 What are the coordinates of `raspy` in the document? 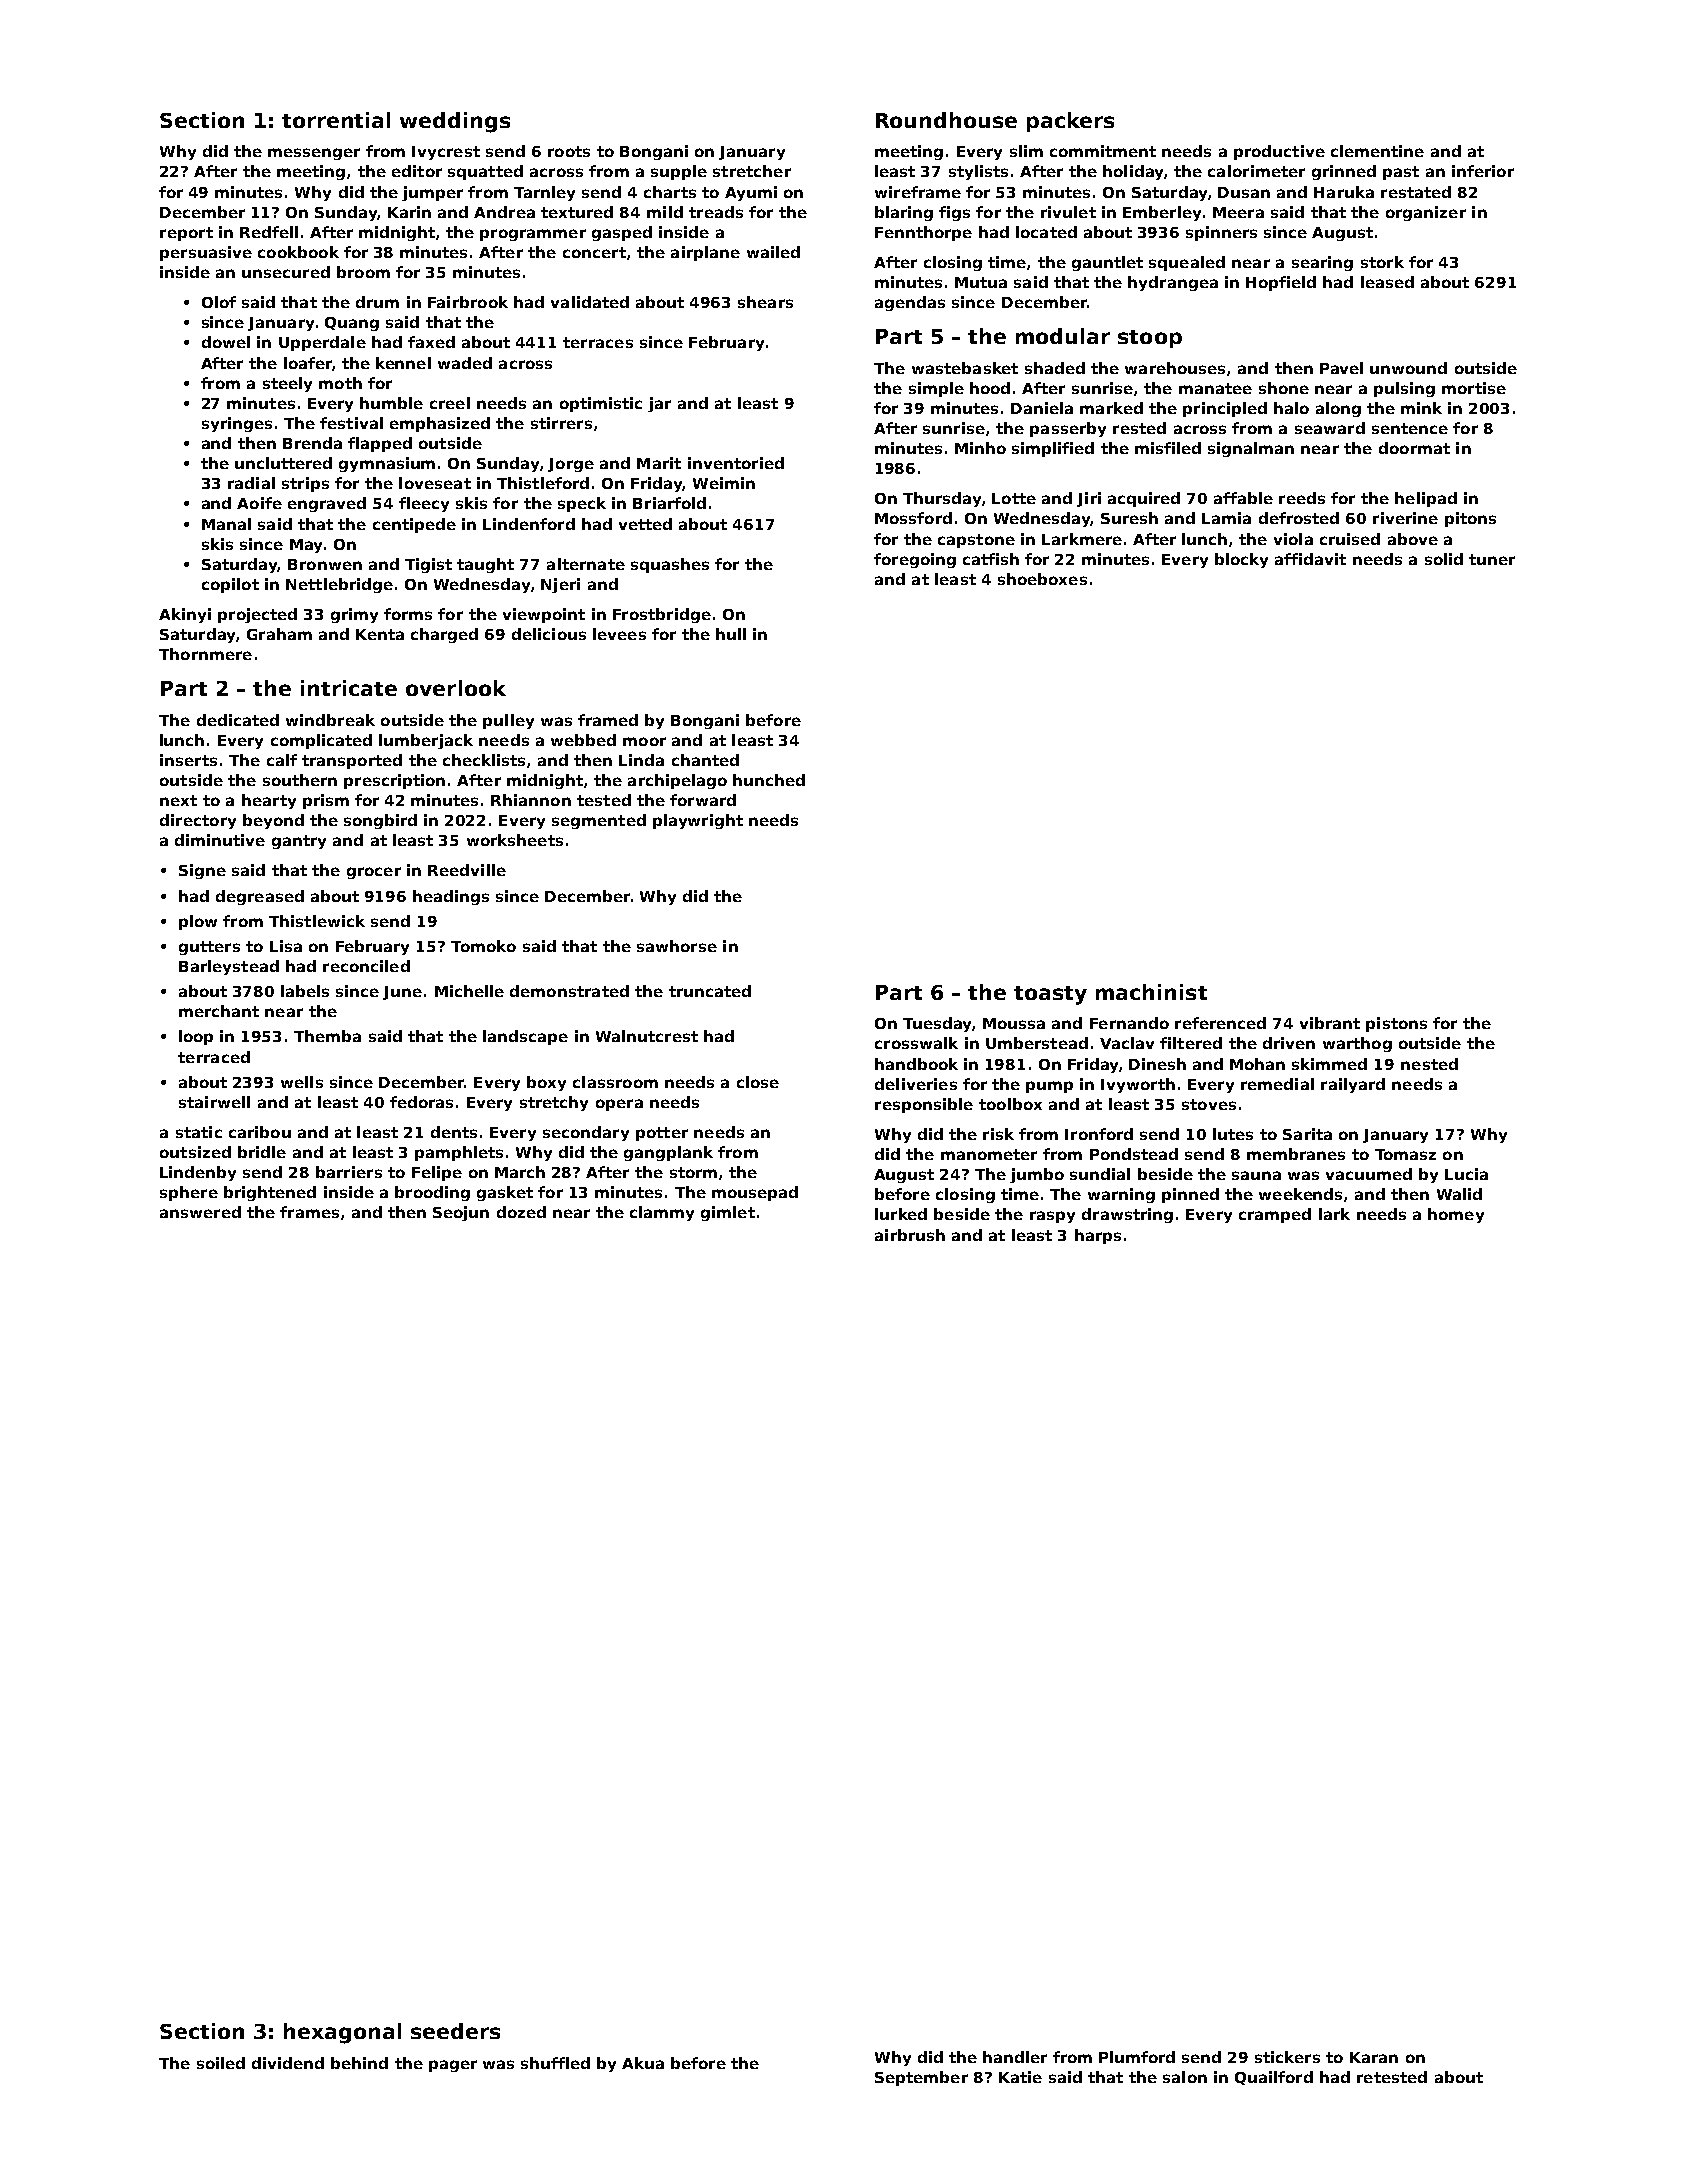 It's located at (1052, 1217).
